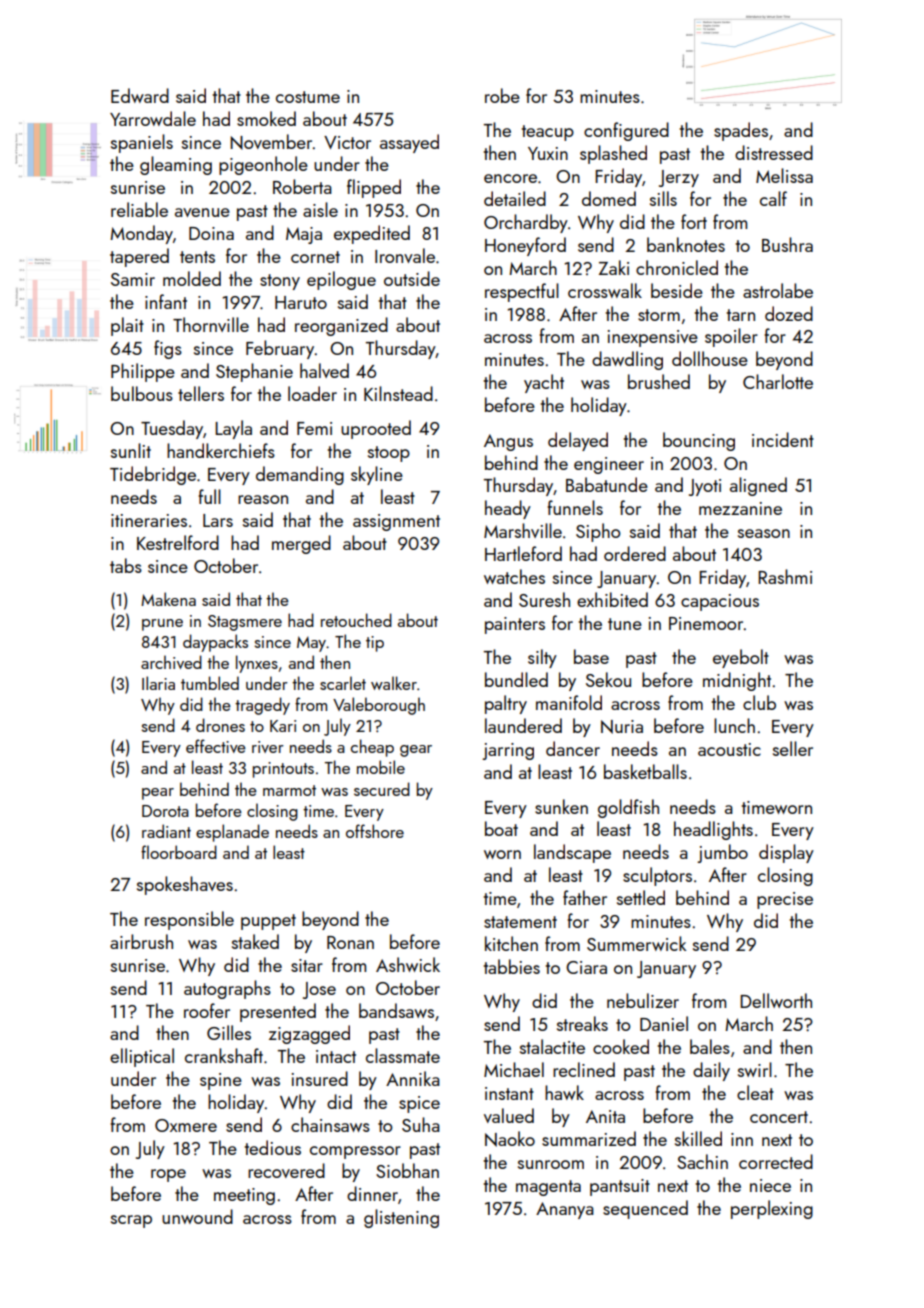 The image size is (924, 1308). I want to click on teacup, so click(548, 133).
